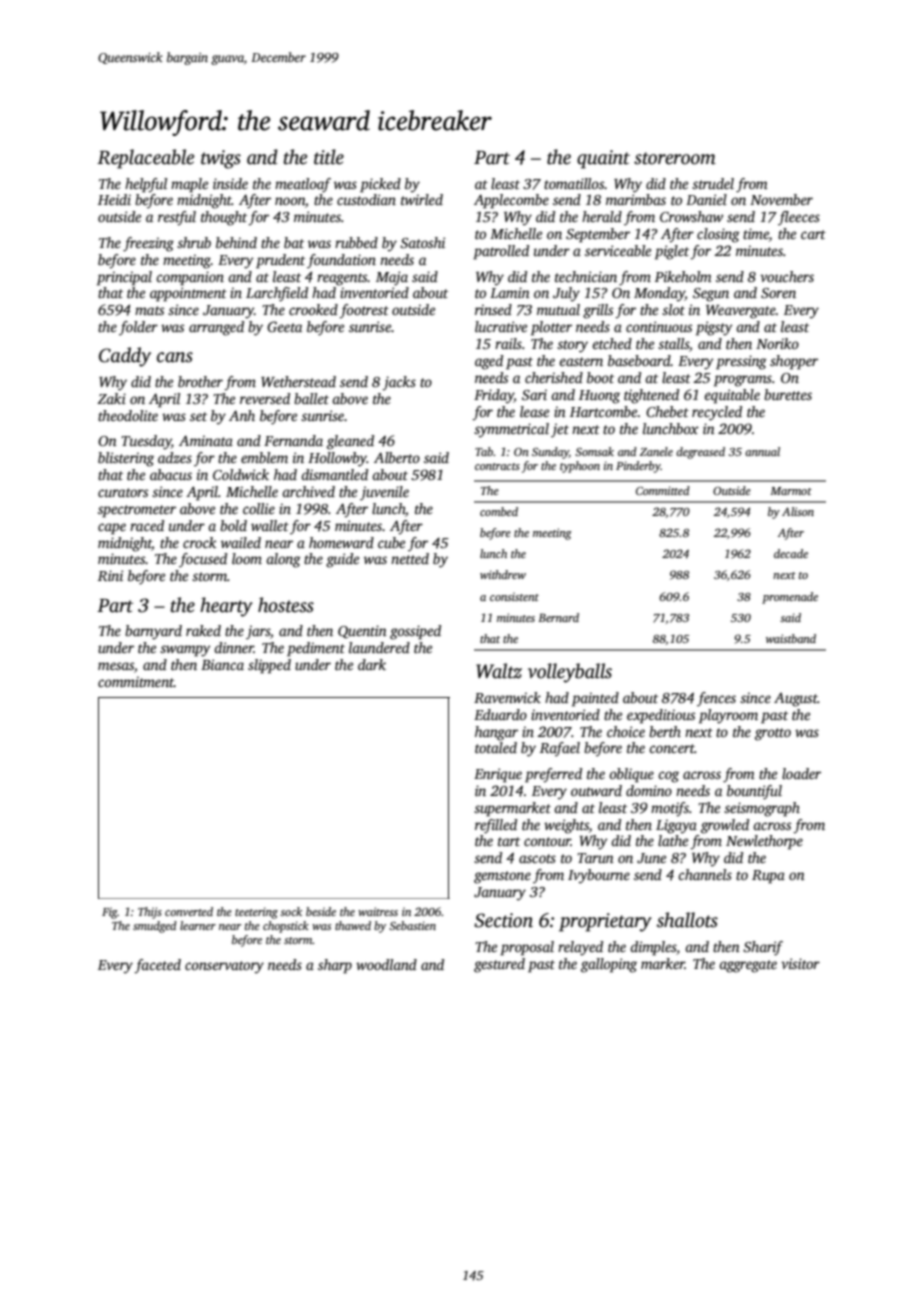 The width and height of the page is (924, 1314). Describe the element at coordinates (200, 381) in the page. I see `brother` at that location.
